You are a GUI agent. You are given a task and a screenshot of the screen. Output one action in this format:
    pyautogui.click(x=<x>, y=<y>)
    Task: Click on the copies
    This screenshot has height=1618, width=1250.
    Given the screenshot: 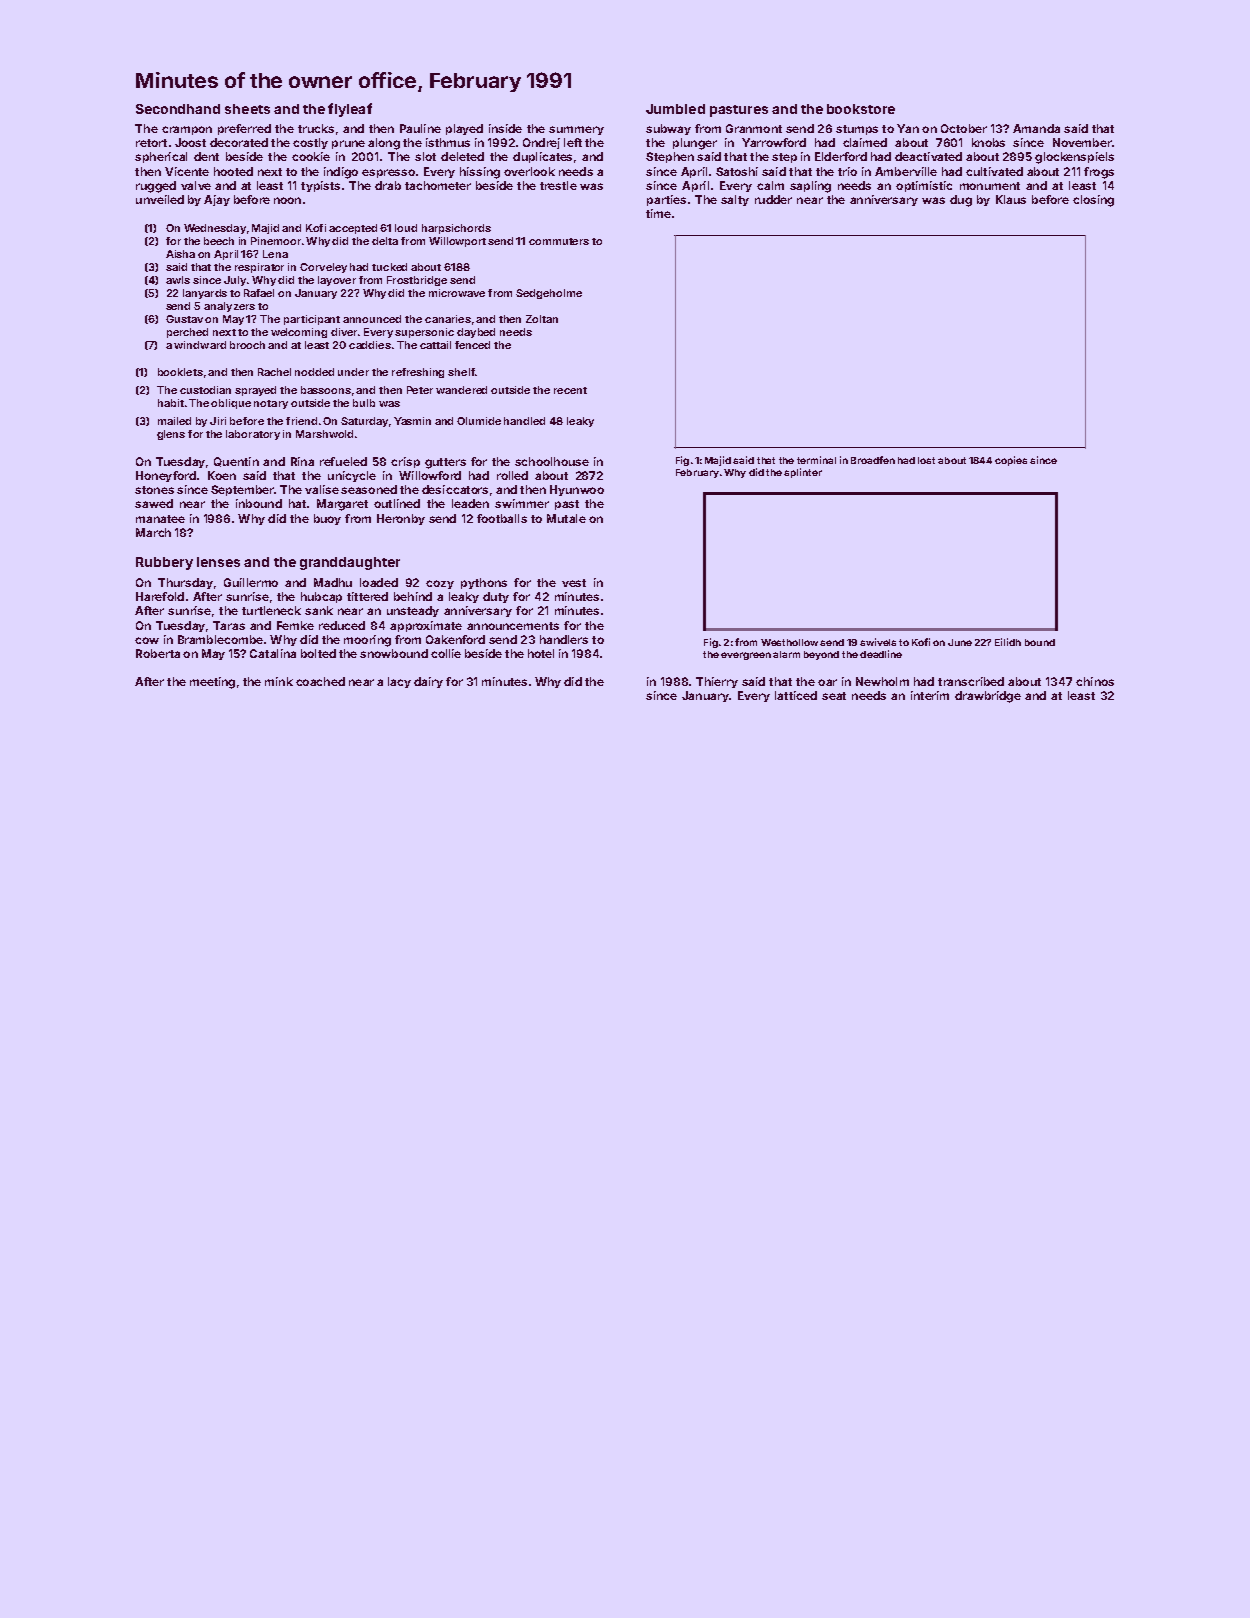 What is the action you would take?
    pyautogui.click(x=1011, y=461)
